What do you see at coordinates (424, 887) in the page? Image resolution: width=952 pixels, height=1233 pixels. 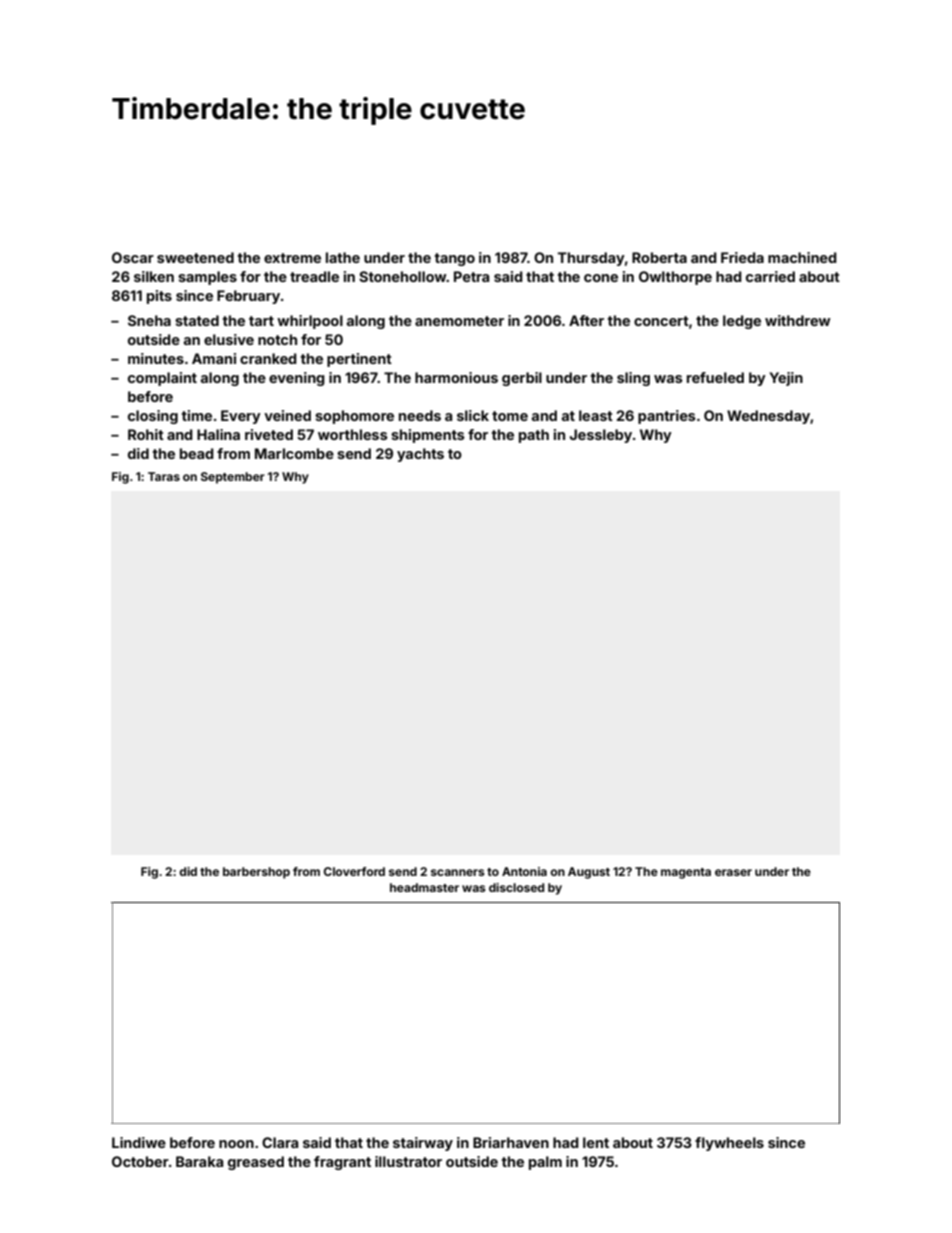 I see `headmaster` at bounding box center [424, 887].
